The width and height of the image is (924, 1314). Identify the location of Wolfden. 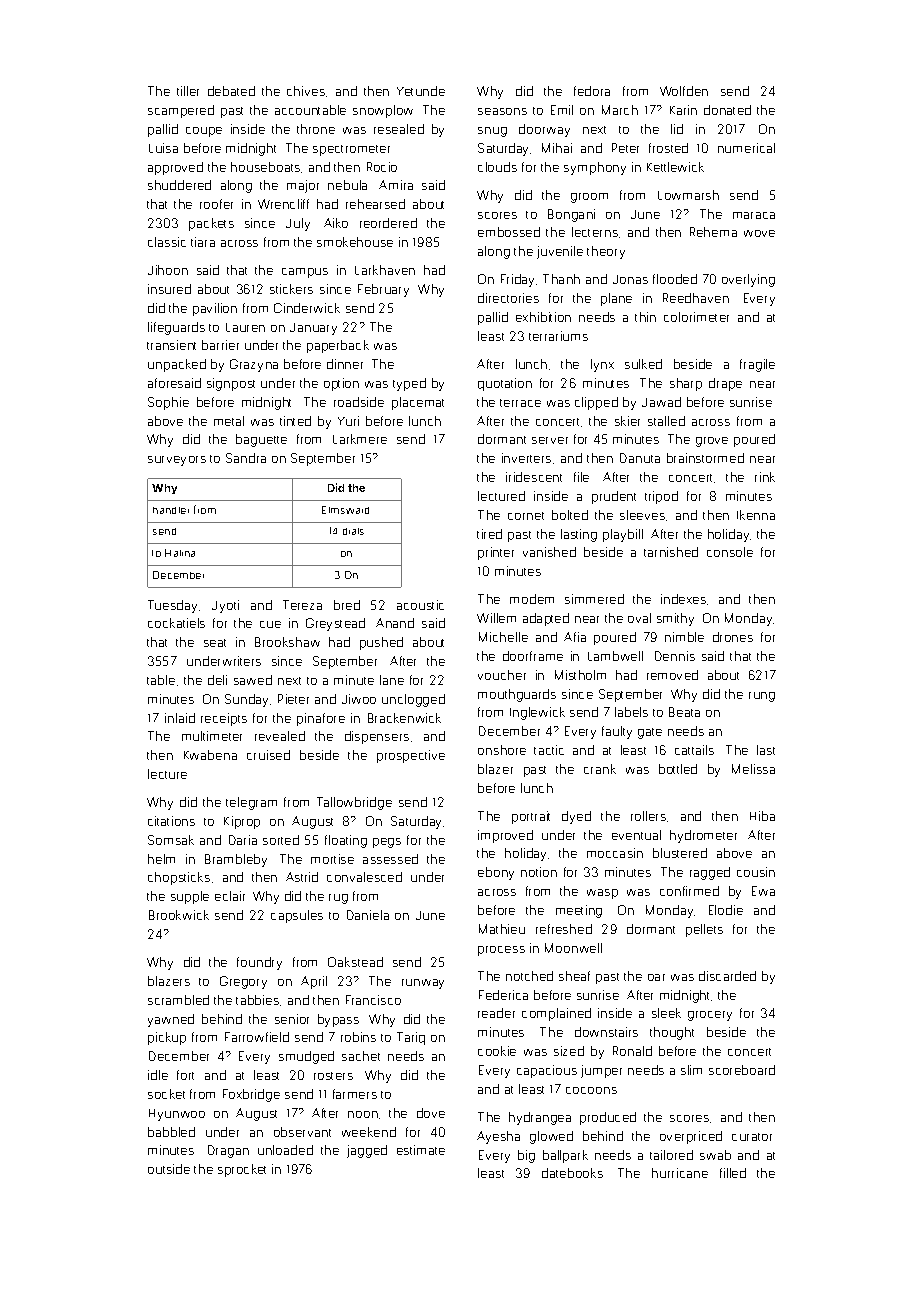
(684, 91).
